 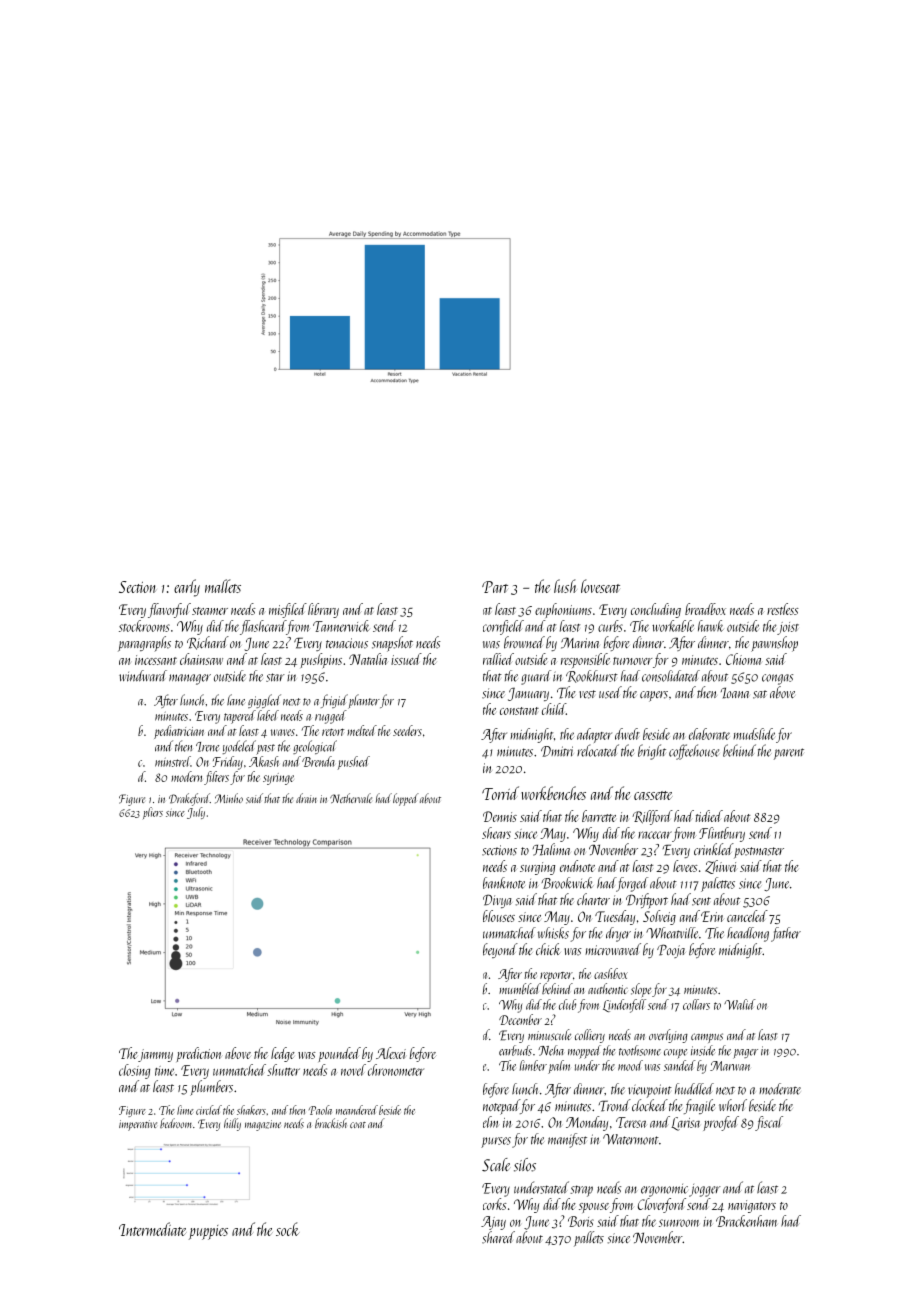 I want to click on mallets, so click(x=223, y=586).
